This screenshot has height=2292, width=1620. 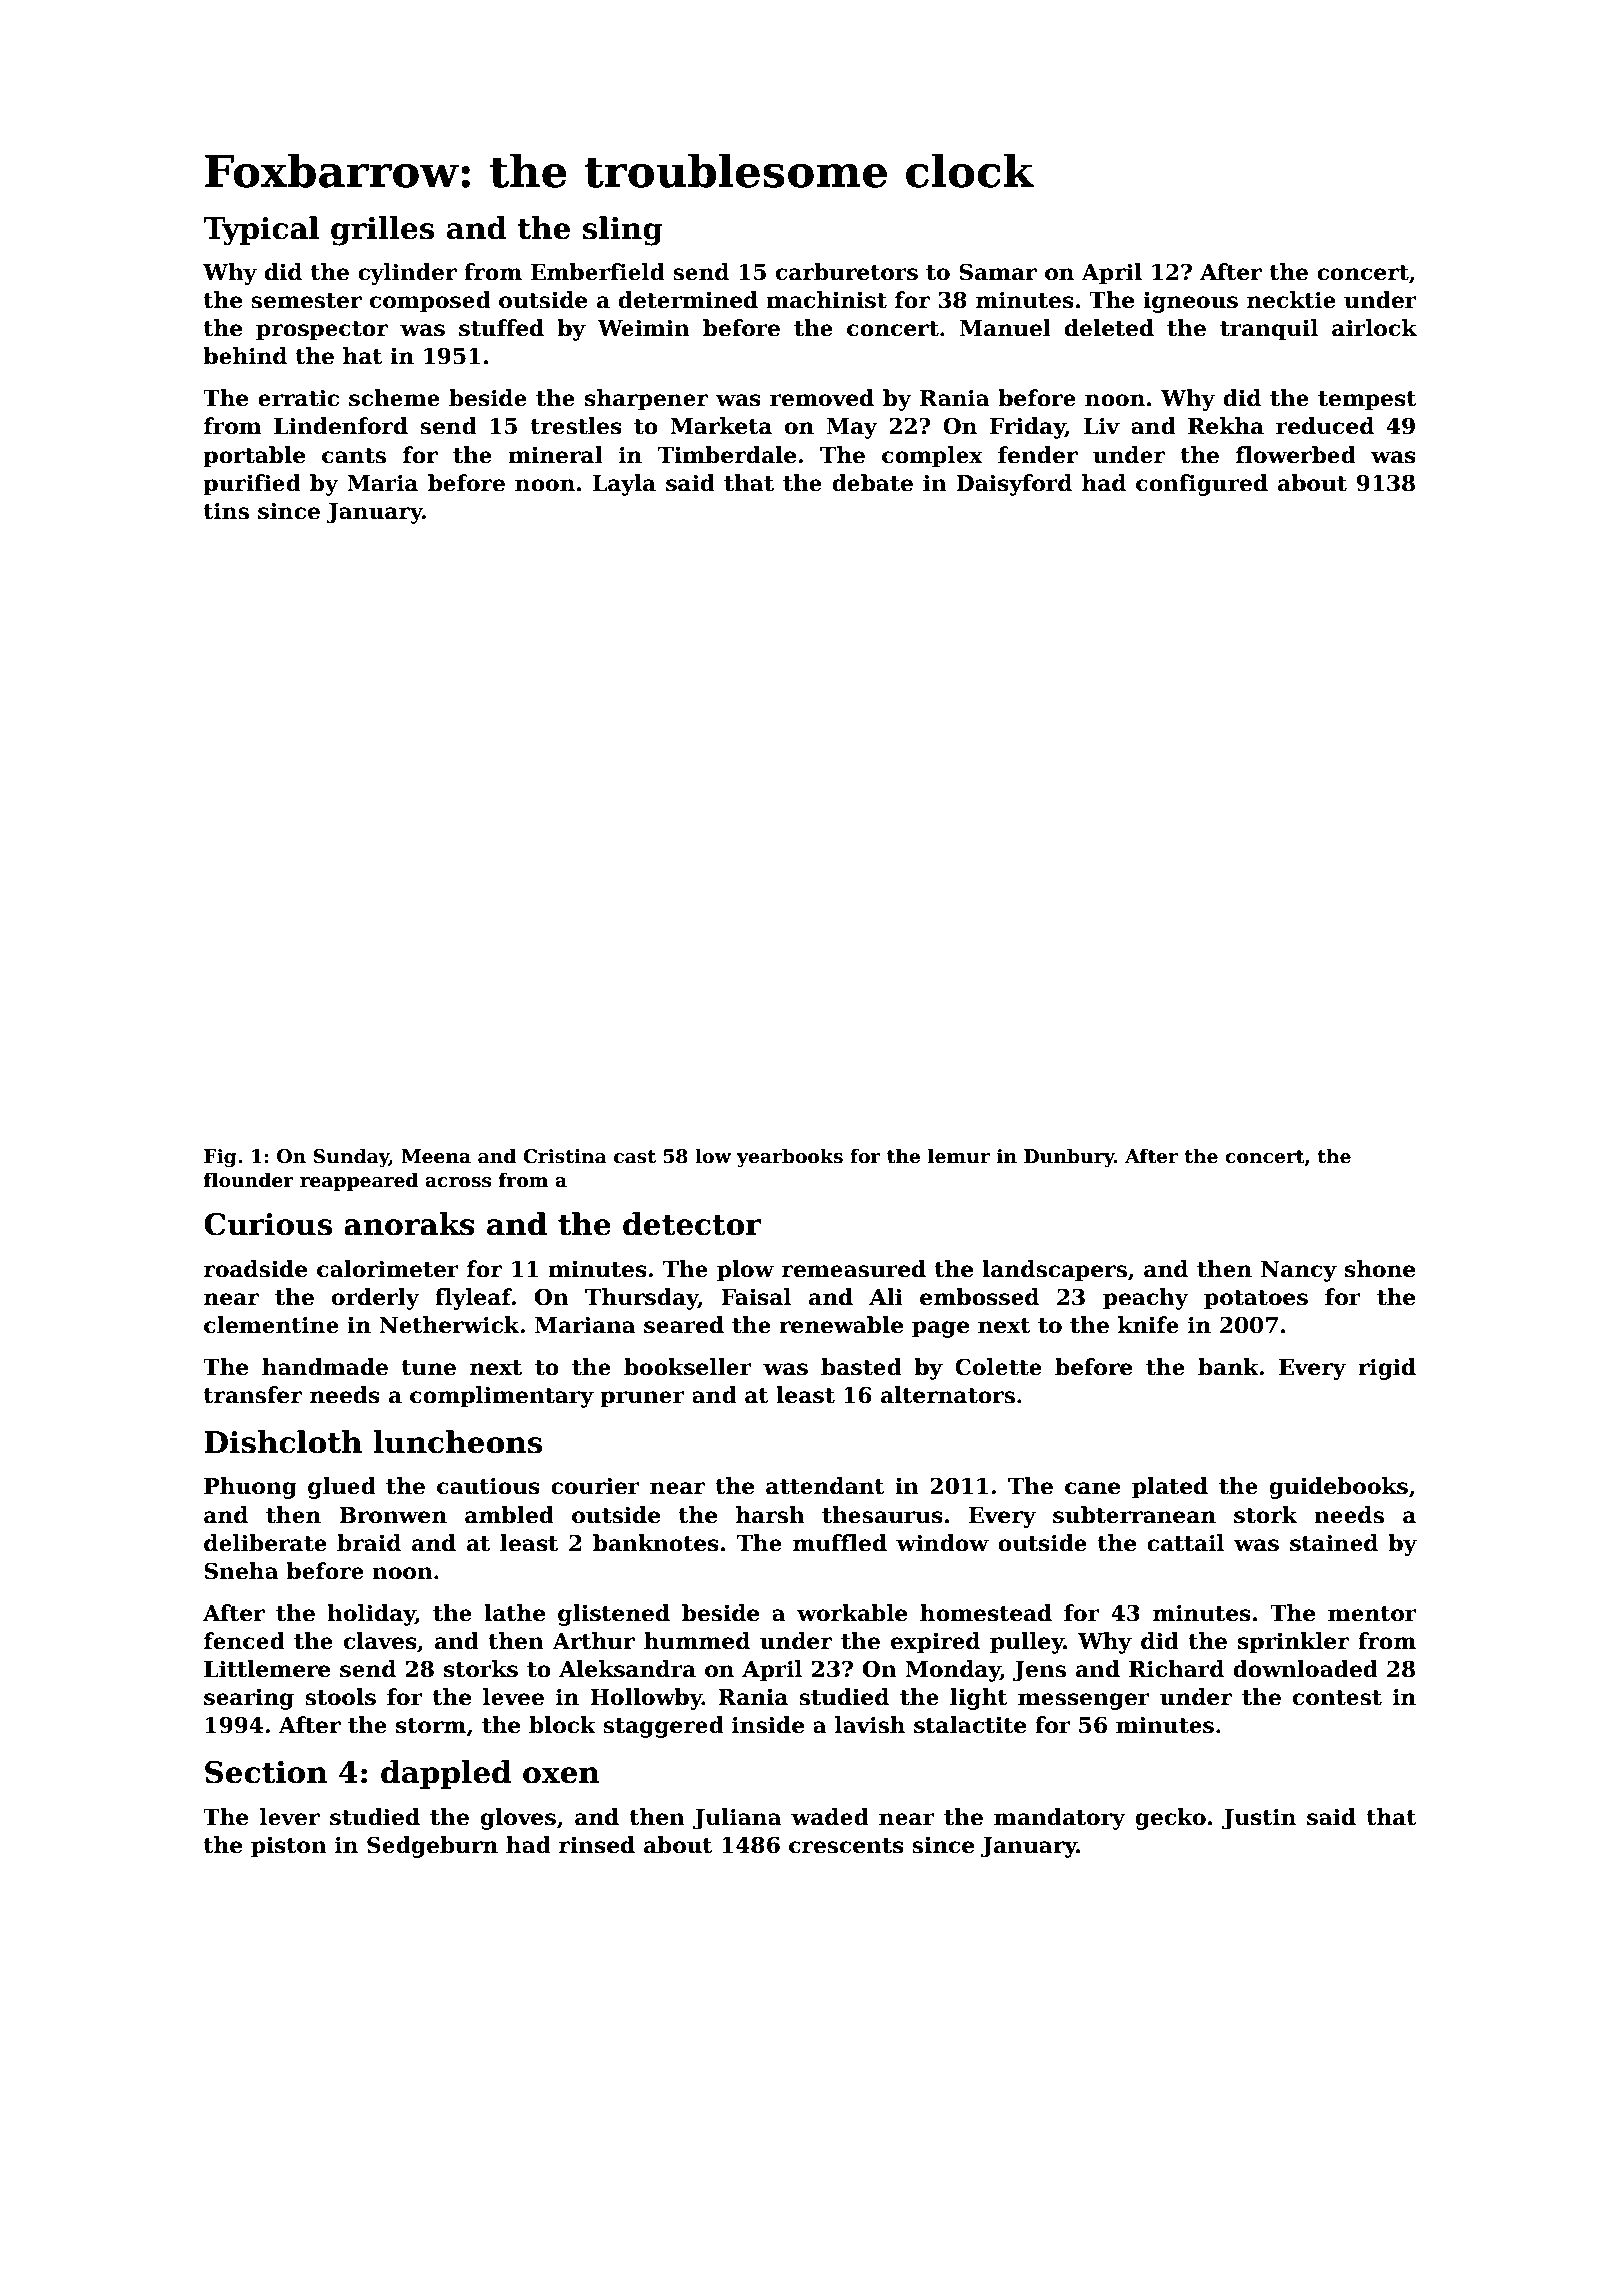 What do you see at coordinates (959, 1156) in the screenshot?
I see `lemur` at bounding box center [959, 1156].
